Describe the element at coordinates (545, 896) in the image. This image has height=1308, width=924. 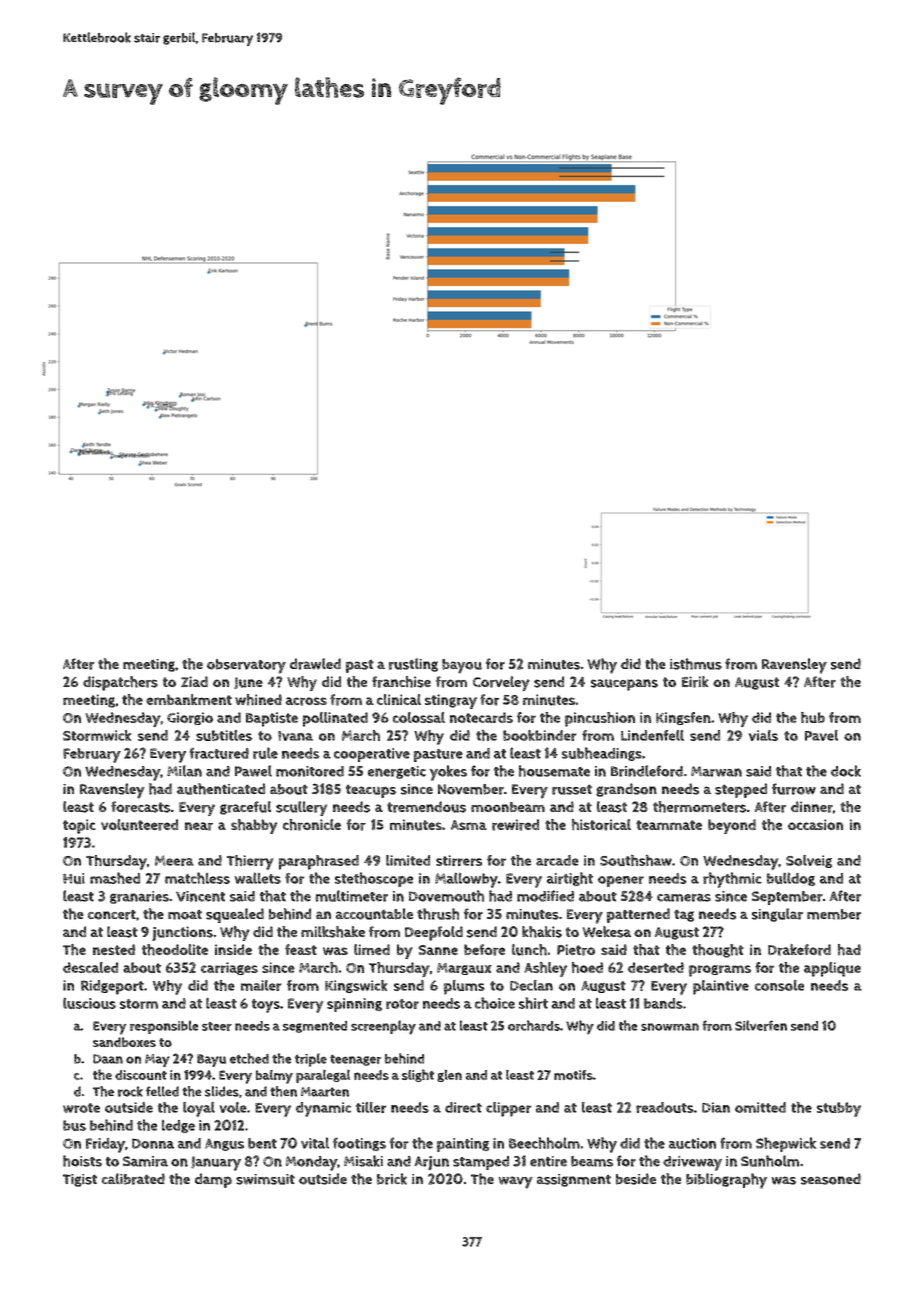
I see `modified` at that location.
